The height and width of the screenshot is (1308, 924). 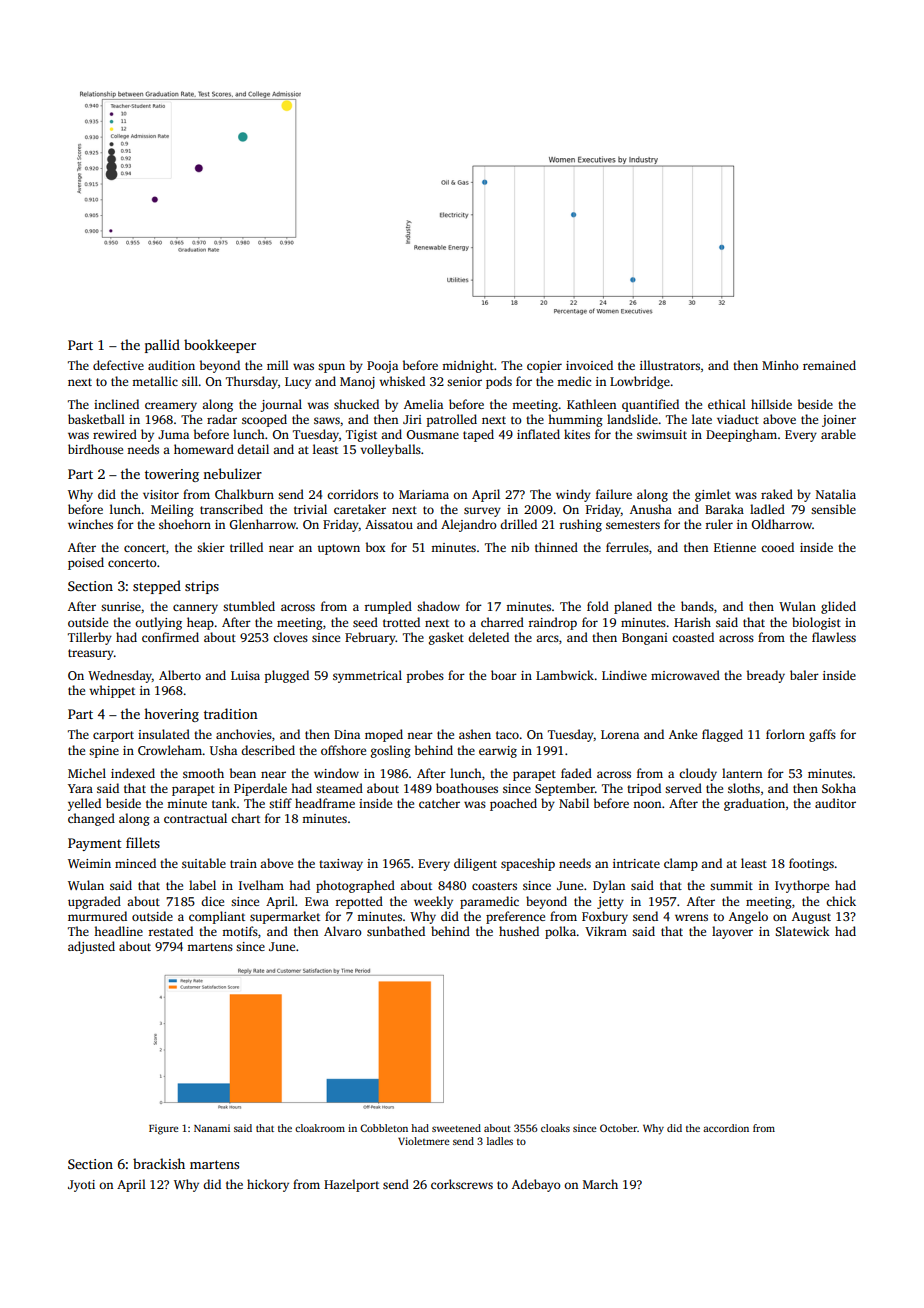 What do you see at coordinates (211, 547) in the screenshot?
I see `skier` at bounding box center [211, 547].
